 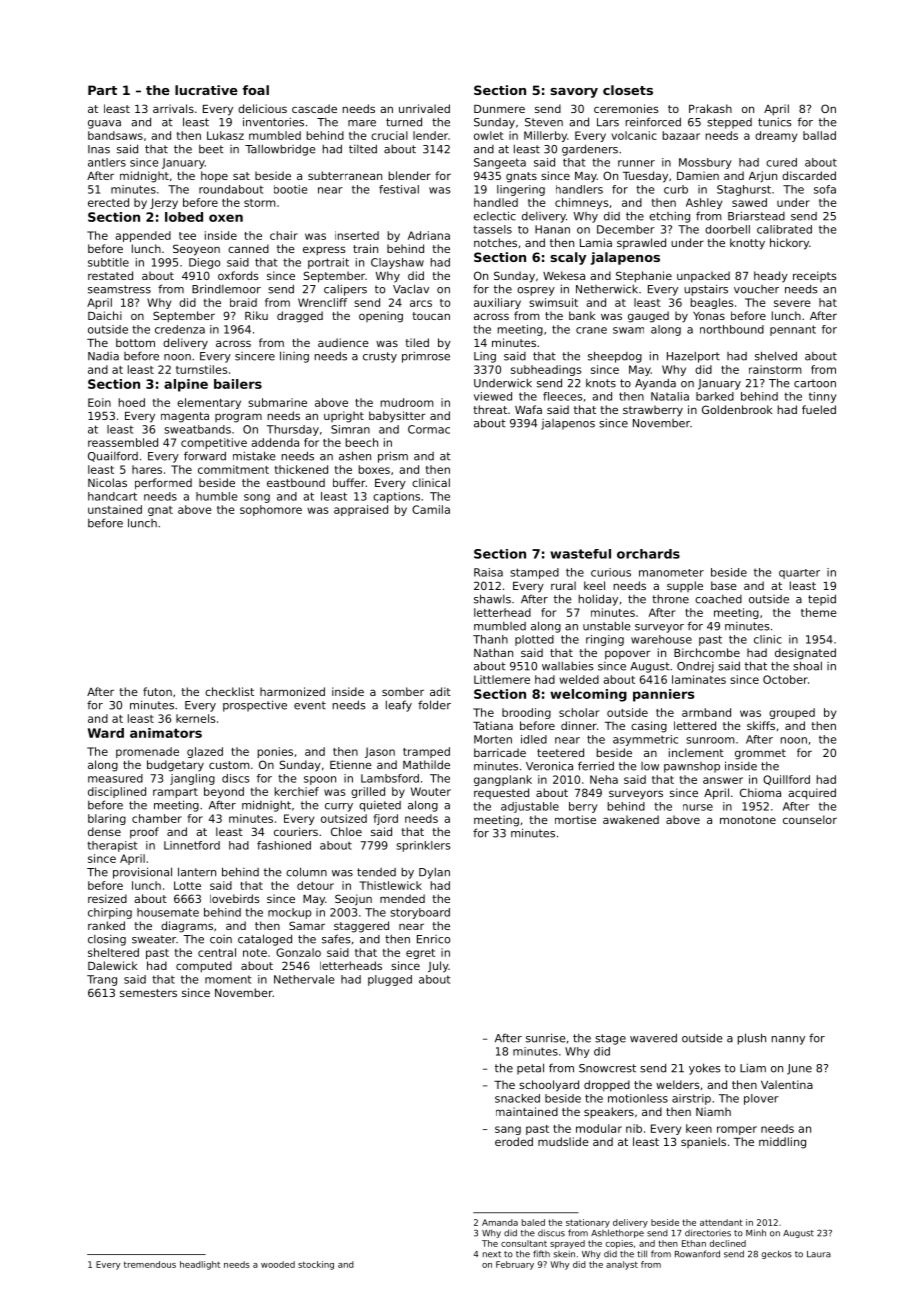 I want to click on beyond, so click(x=224, y=792).
